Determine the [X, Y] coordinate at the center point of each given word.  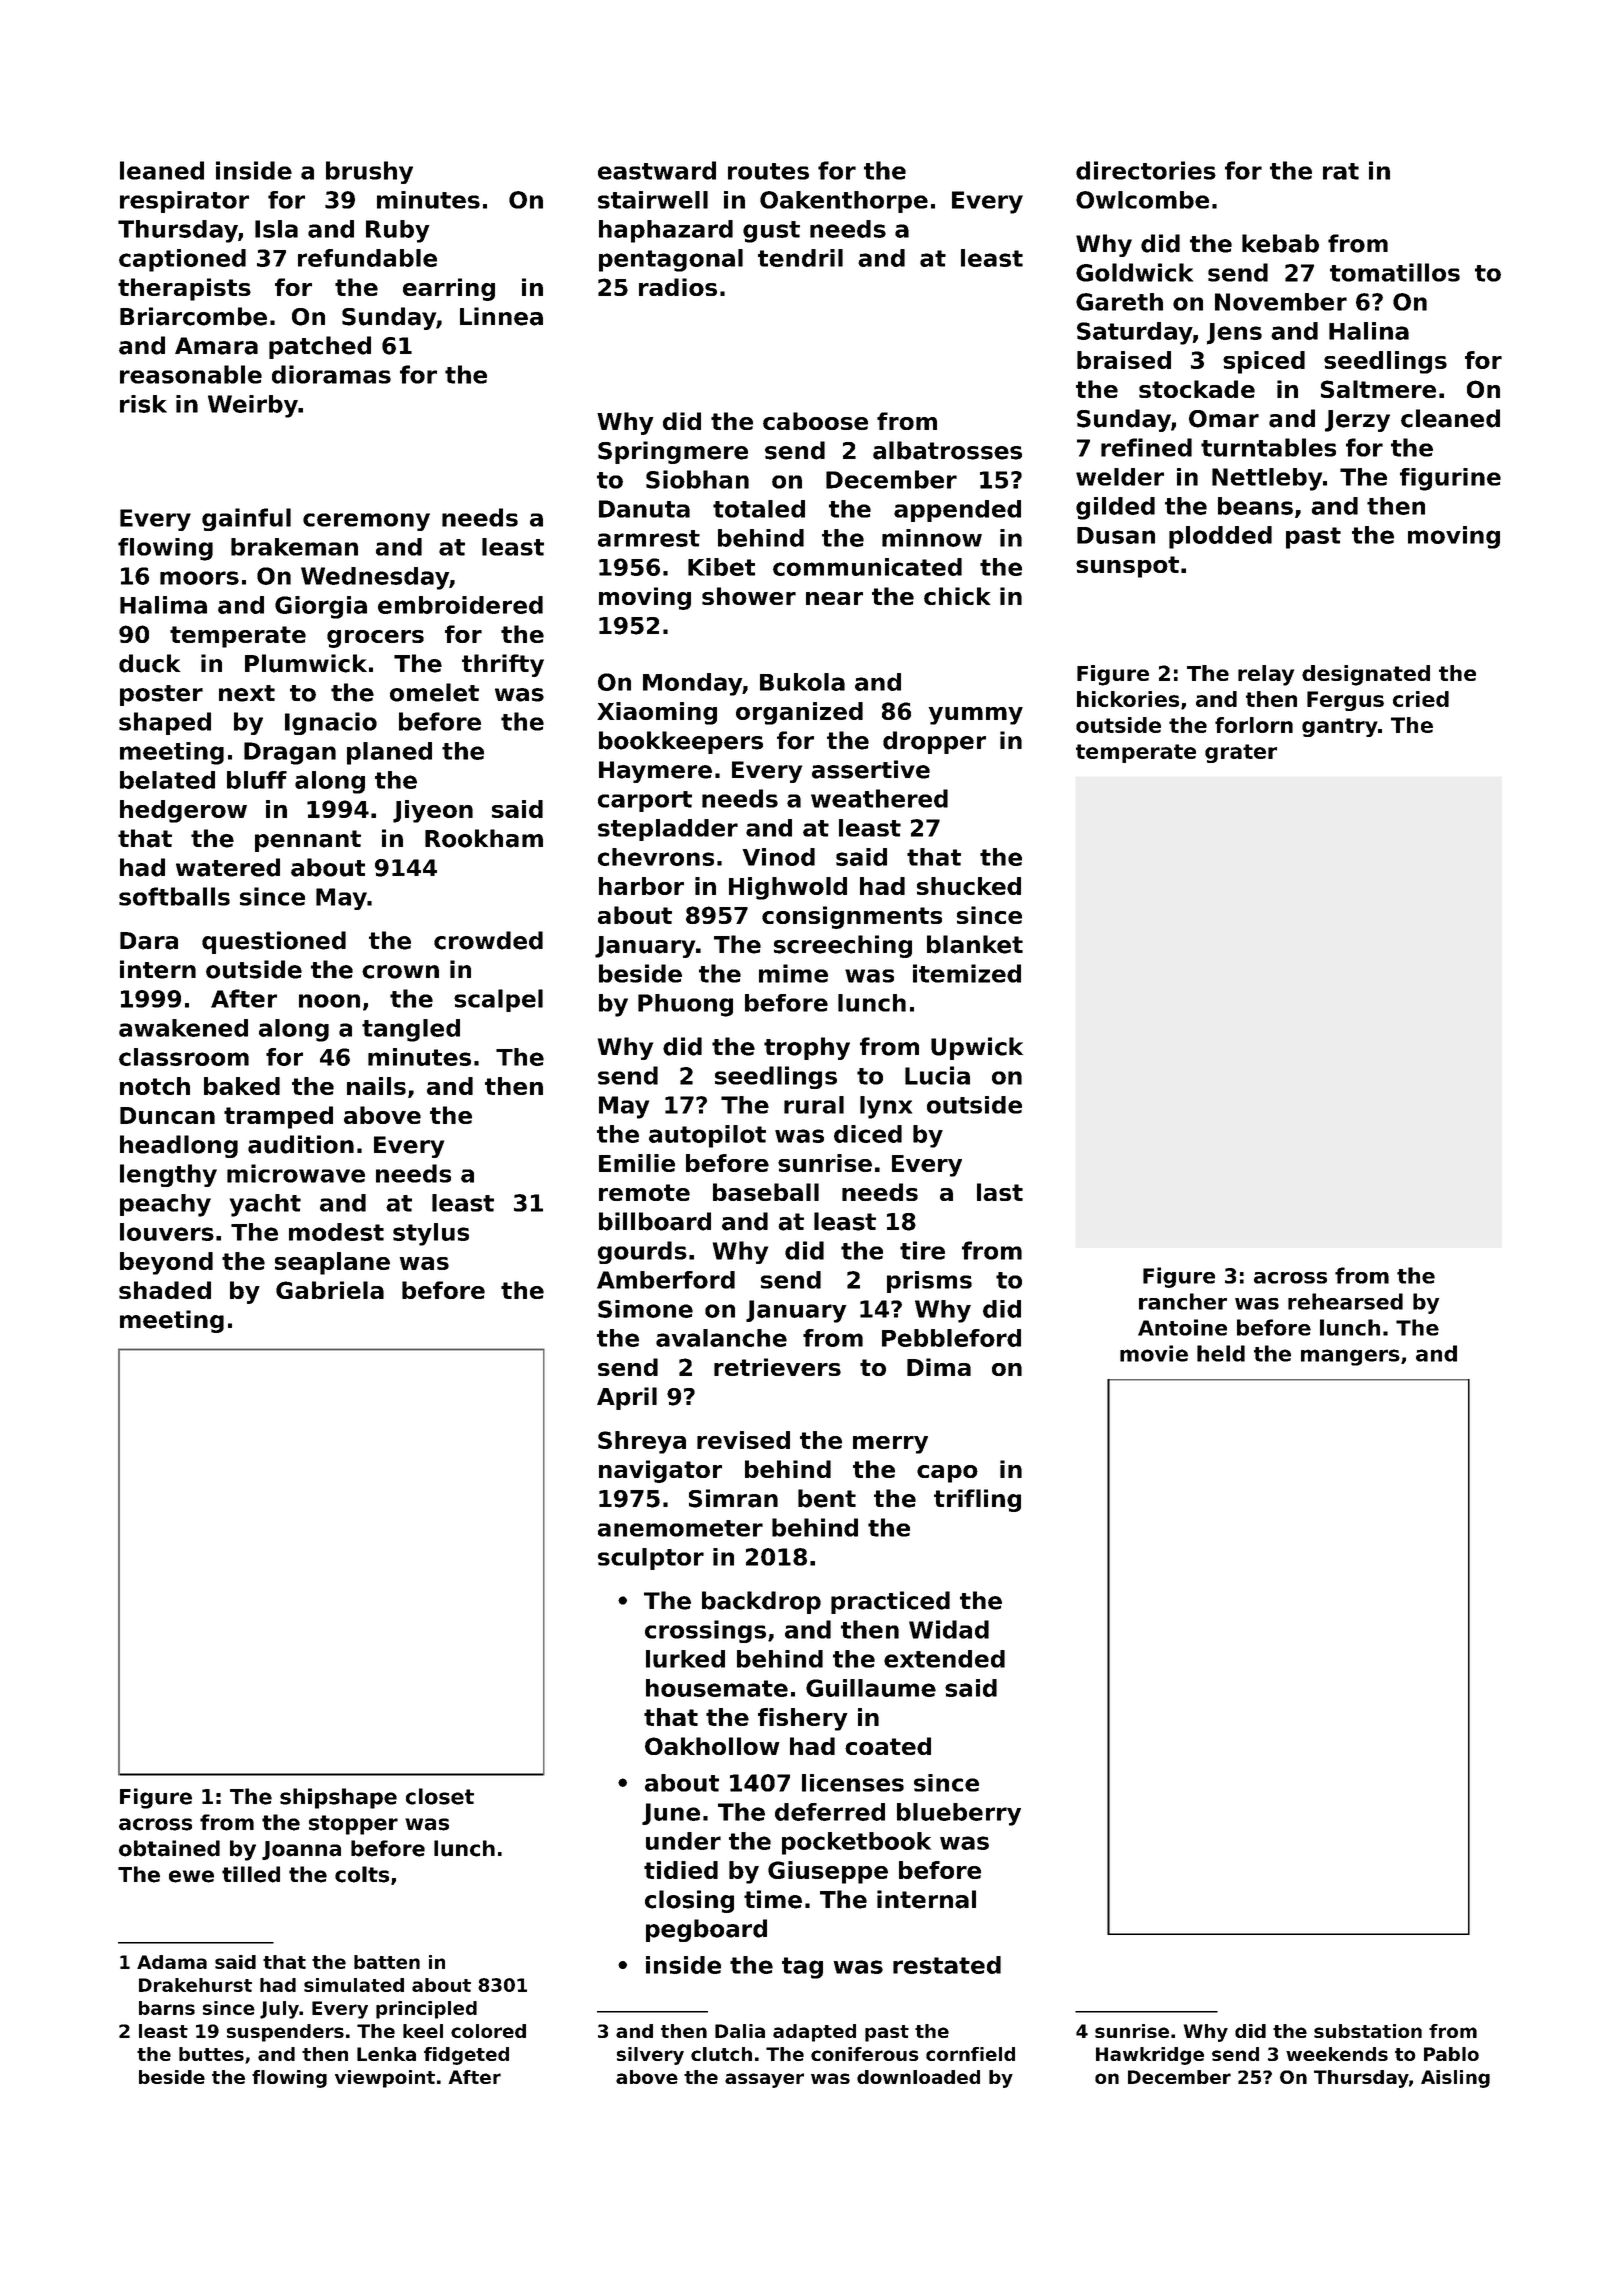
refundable [367, 258]
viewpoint [385, 2079]
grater [1241, 753]
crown [400, 972]
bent [827, 1498]
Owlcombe [1142, 200]
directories [1146, 170]
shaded [165, 1290]
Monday [692, 684]
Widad [949, 1629]
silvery [650, 2056]
